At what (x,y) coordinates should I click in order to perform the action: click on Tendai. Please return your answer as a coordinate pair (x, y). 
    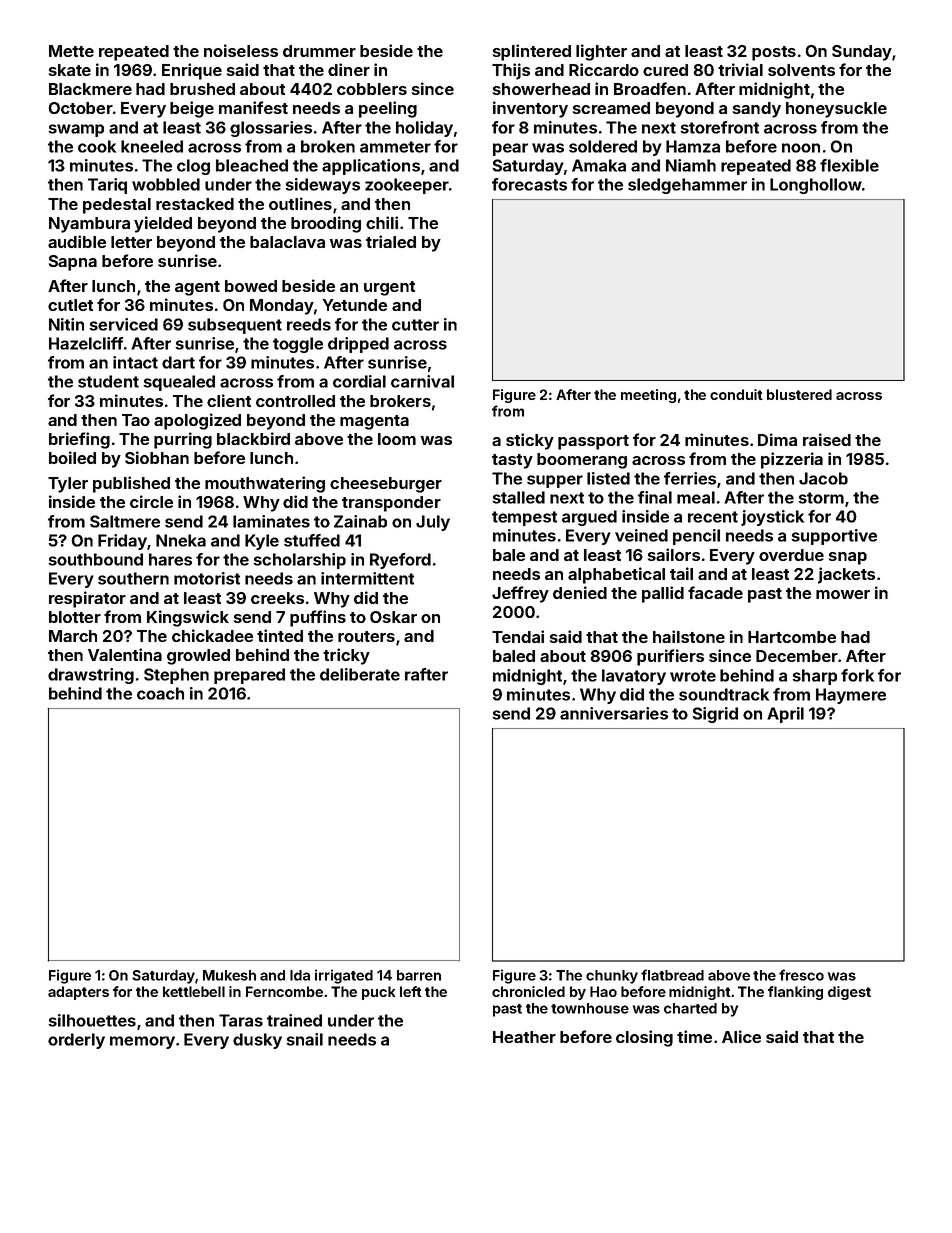
    Looking at the image, I should click on (518, 636).
